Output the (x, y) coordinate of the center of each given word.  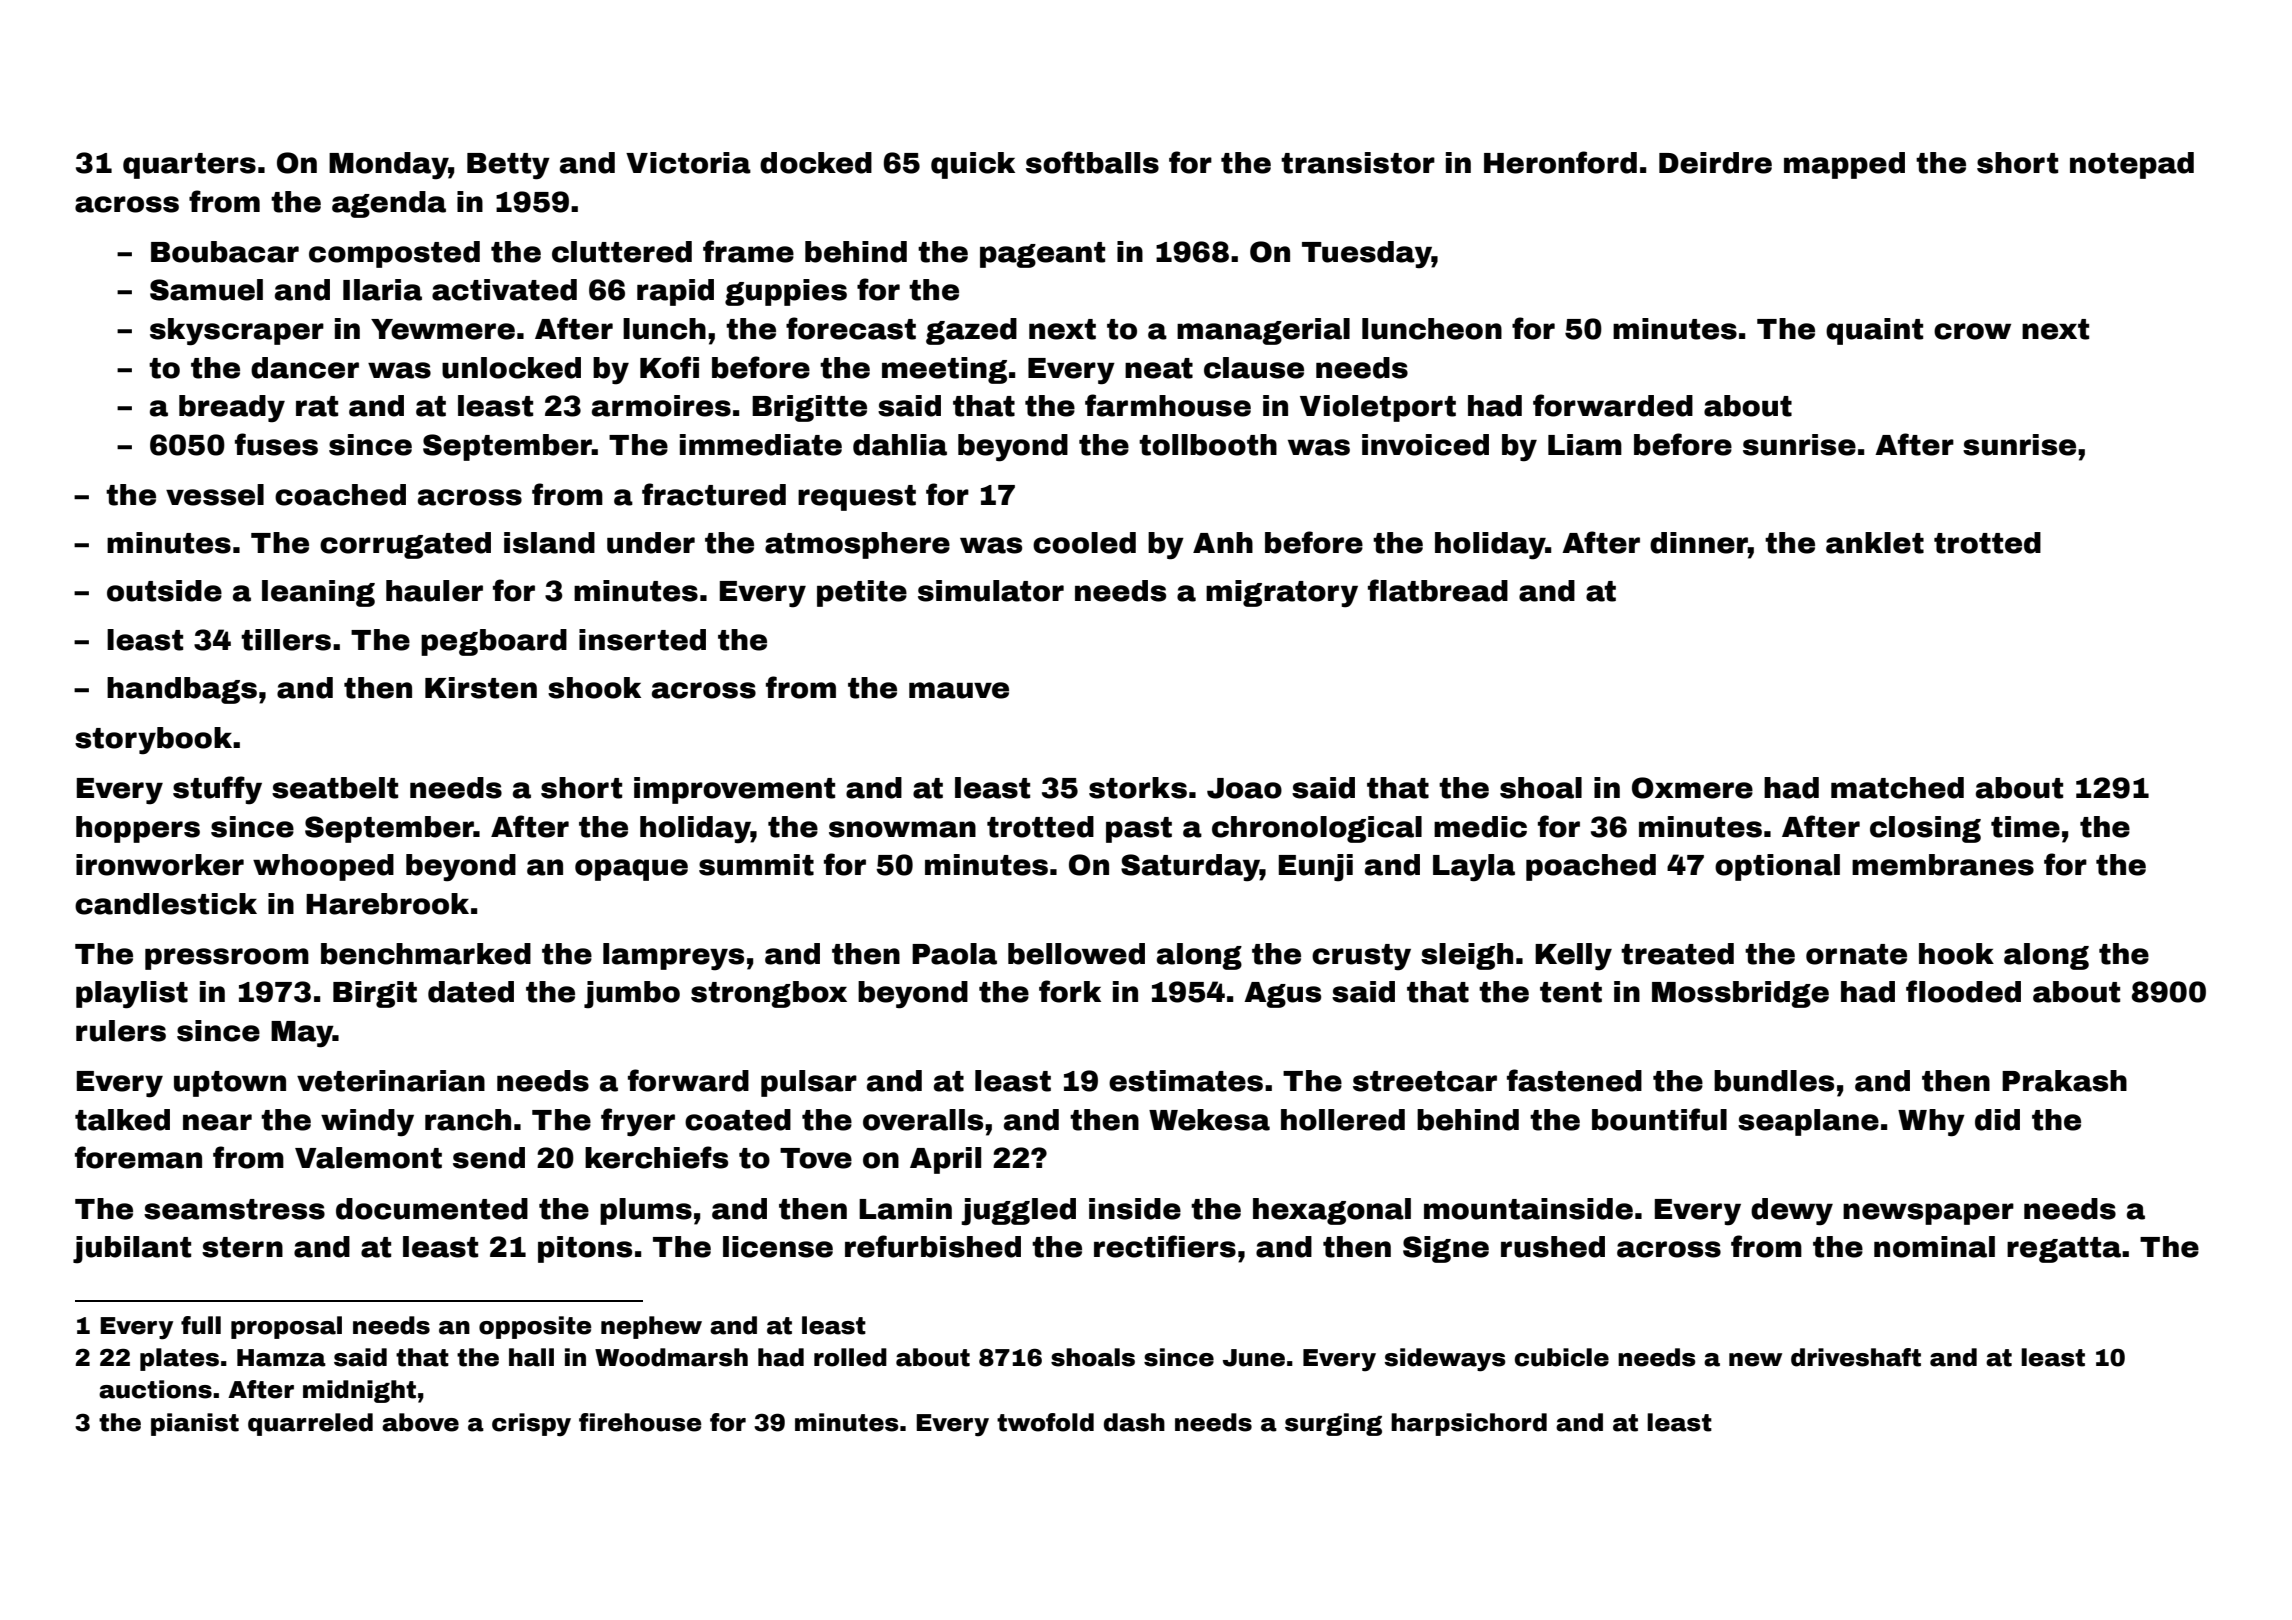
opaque (631, 870)
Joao (1244, 788)
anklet (1875, 543)
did (1997, 1120)
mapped (1844, 165)
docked (816, 163)
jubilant (132, 1250)
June (1254, 1358)
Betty (508, 166)
